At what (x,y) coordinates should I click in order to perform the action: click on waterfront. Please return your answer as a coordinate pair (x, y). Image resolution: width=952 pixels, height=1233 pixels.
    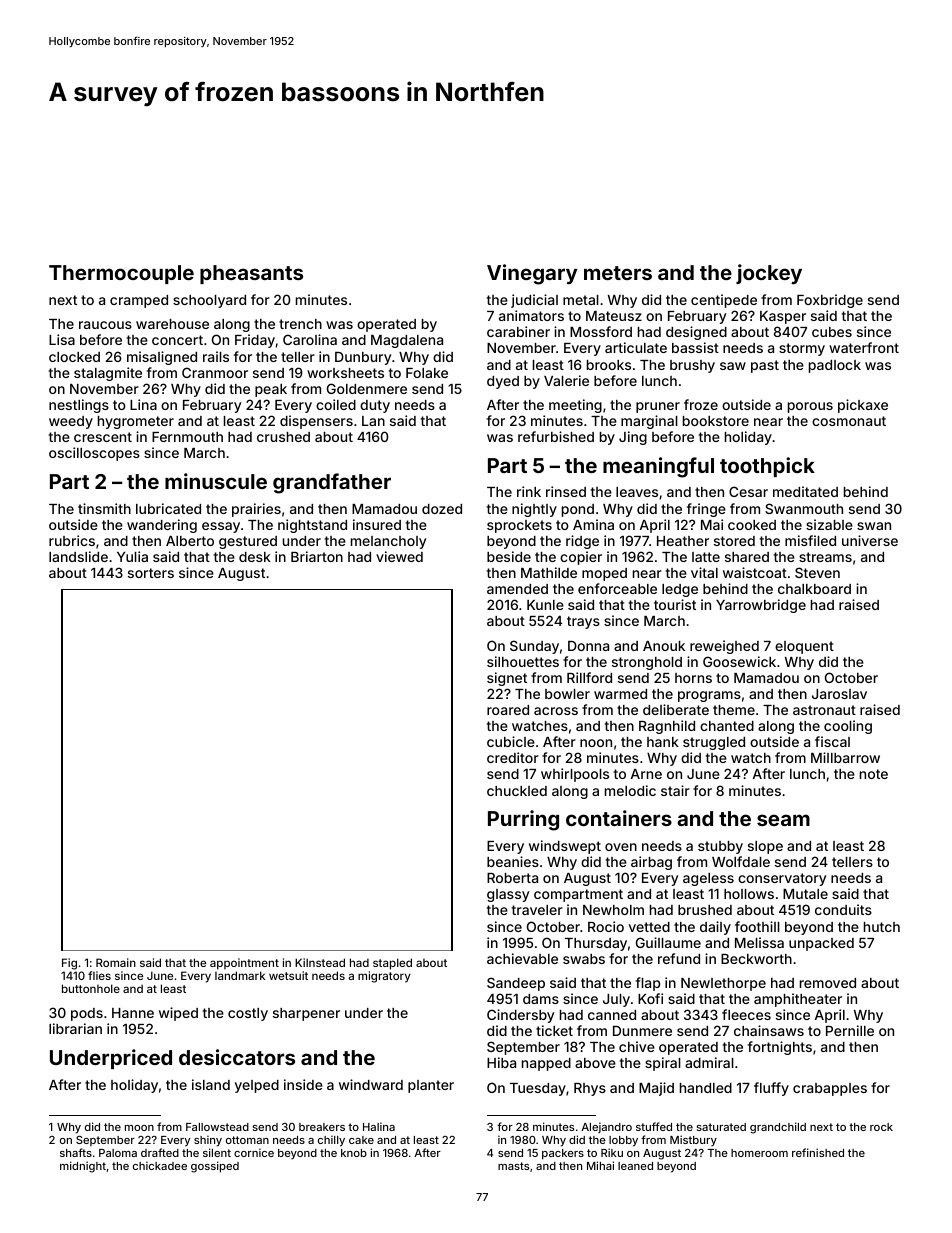
    Looking at the image, I should click on (864, 347).
